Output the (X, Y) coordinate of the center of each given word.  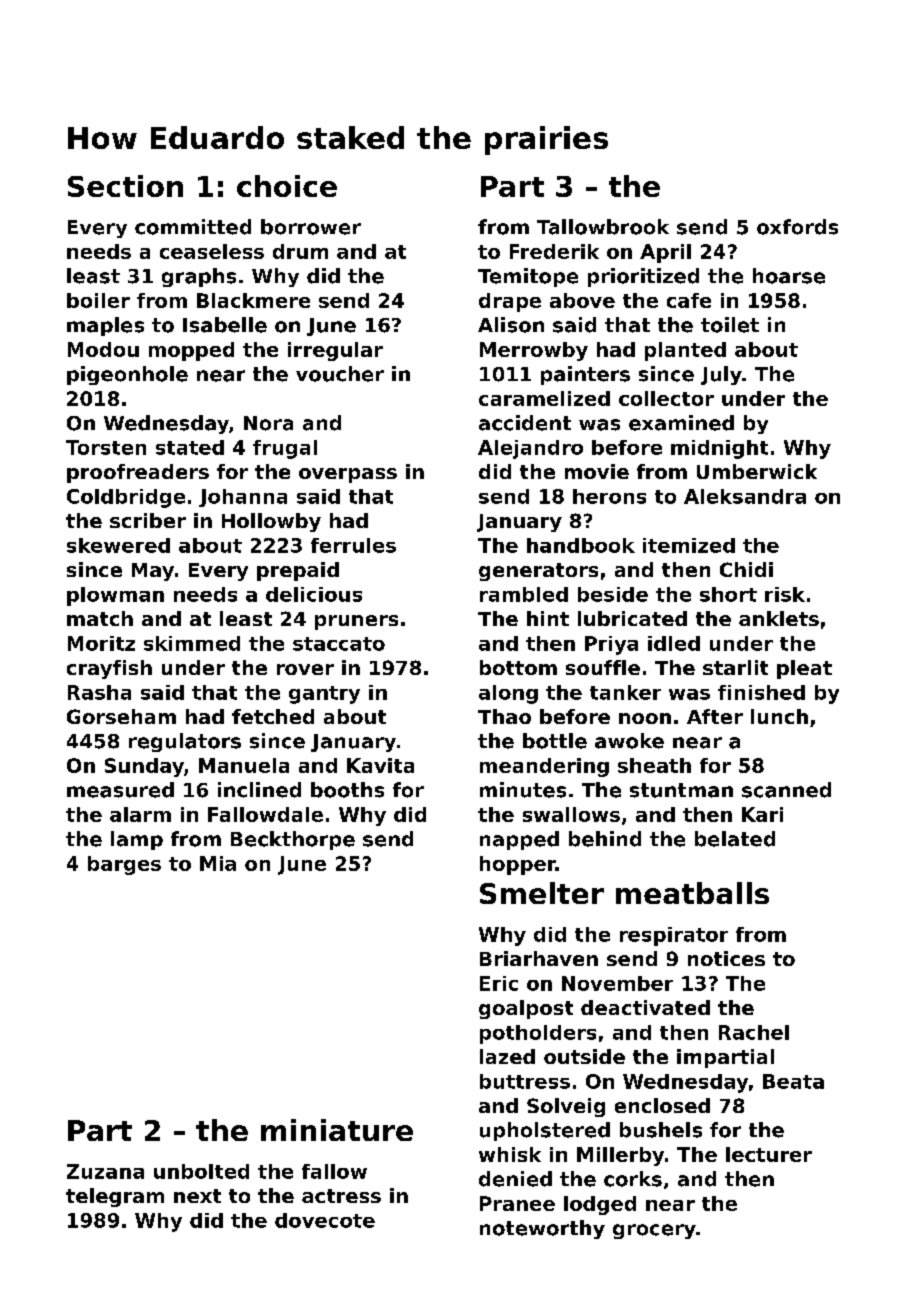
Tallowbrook (603, 227)
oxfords (797, 227)
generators (538, 572)
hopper (518, 865)
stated (190, 447)
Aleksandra (745, 496)
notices (726, 958)
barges (124, 865)
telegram (115, 1197)
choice (287, 186)
